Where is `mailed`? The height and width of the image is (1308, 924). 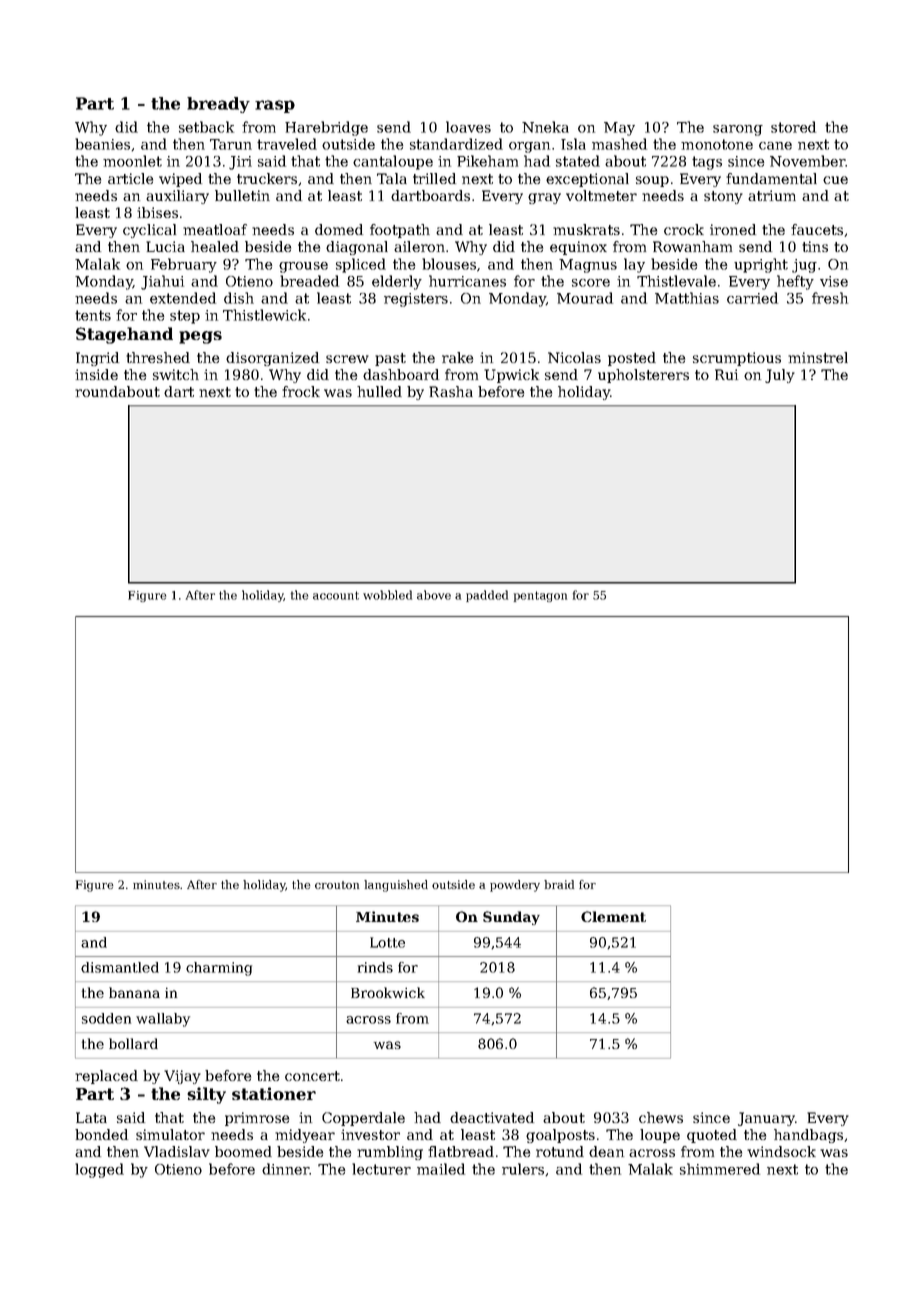
mailed is located at coordinates (441, 1169).
